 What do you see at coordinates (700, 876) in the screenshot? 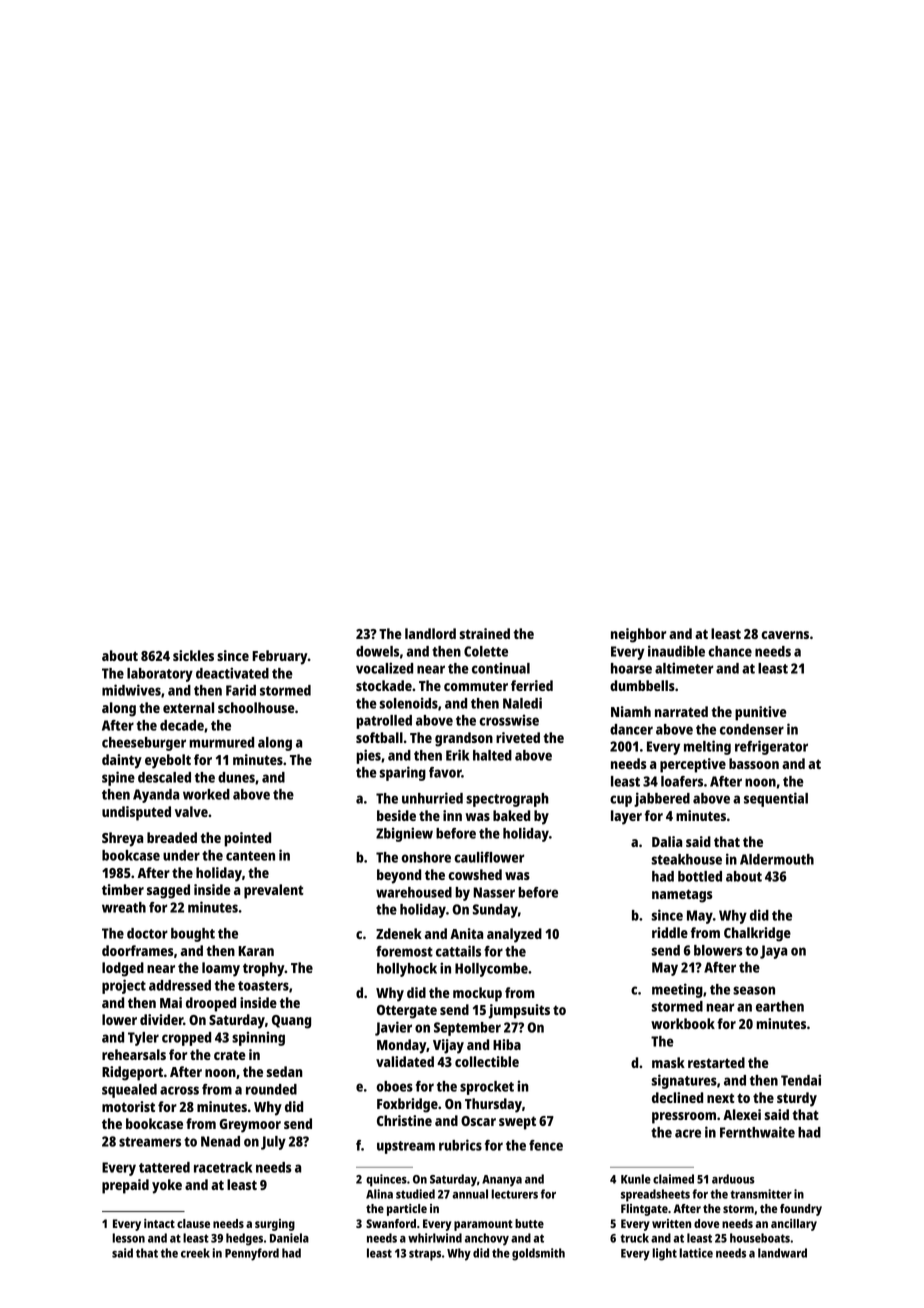
I see `bottled` at bounding box center [700, 876].
